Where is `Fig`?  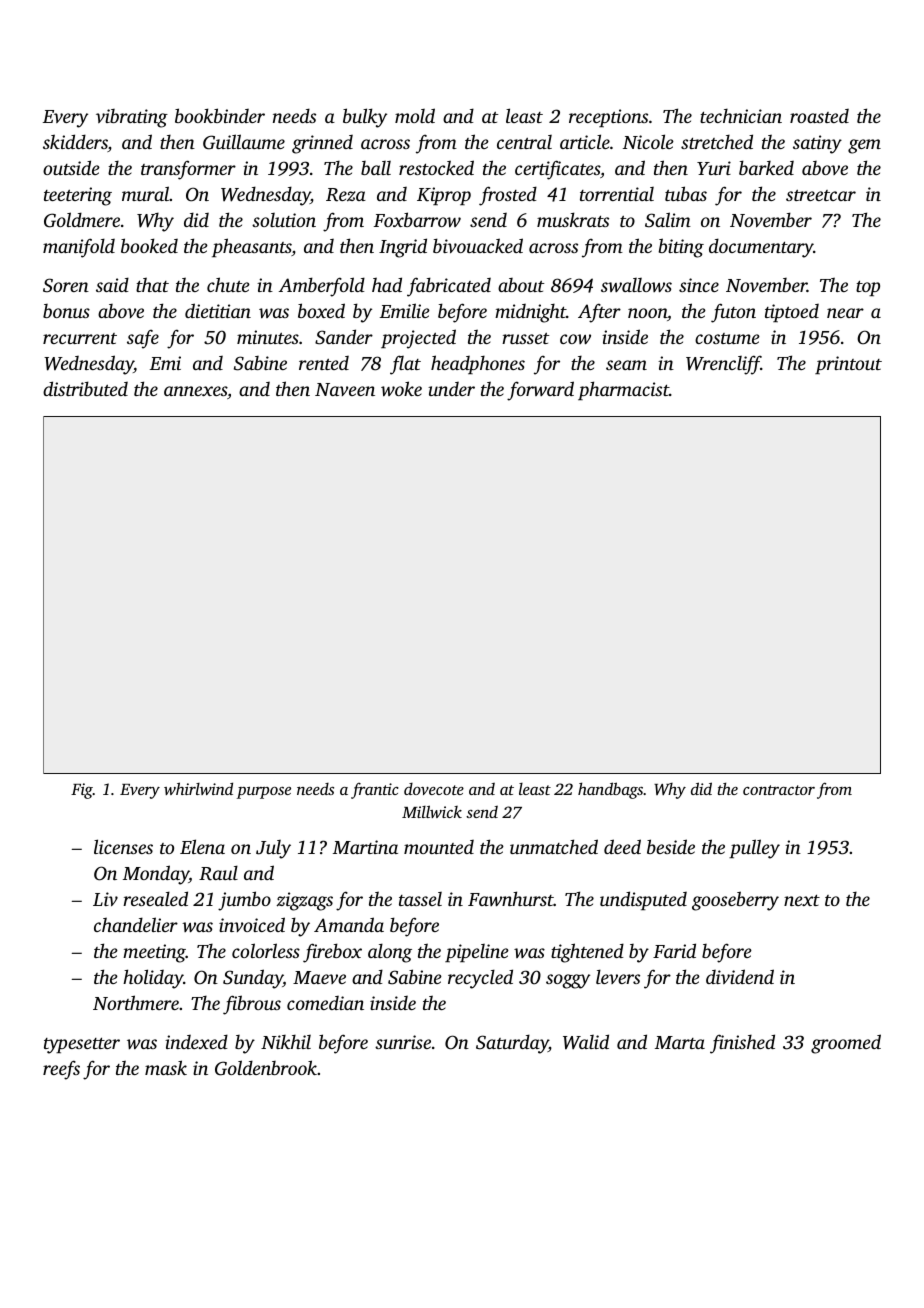 Fig is located at coordinates (82, 791).
